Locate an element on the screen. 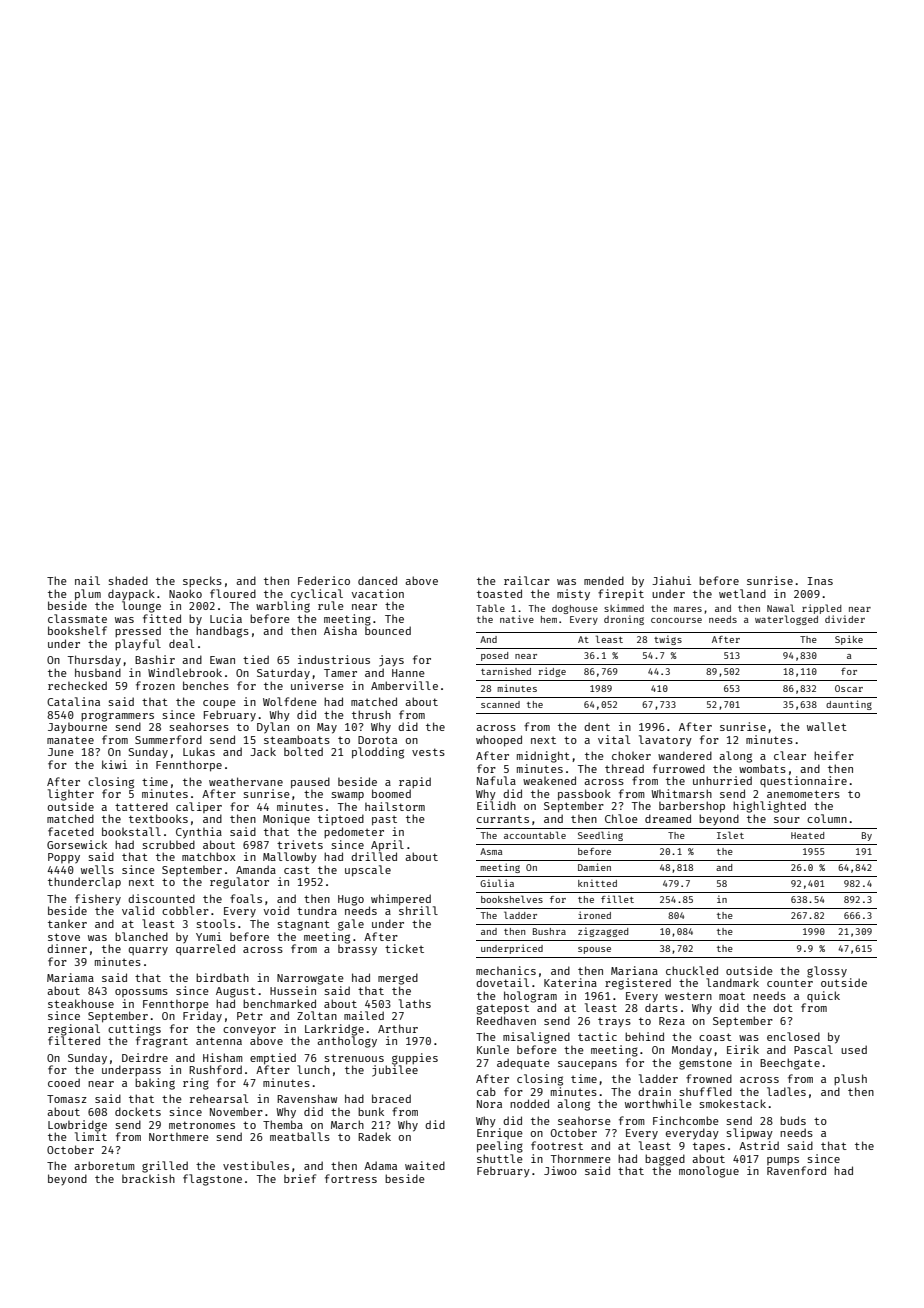 This screenshot has width=924, height=1308. Katerina is located at coordinates (570, 982).
